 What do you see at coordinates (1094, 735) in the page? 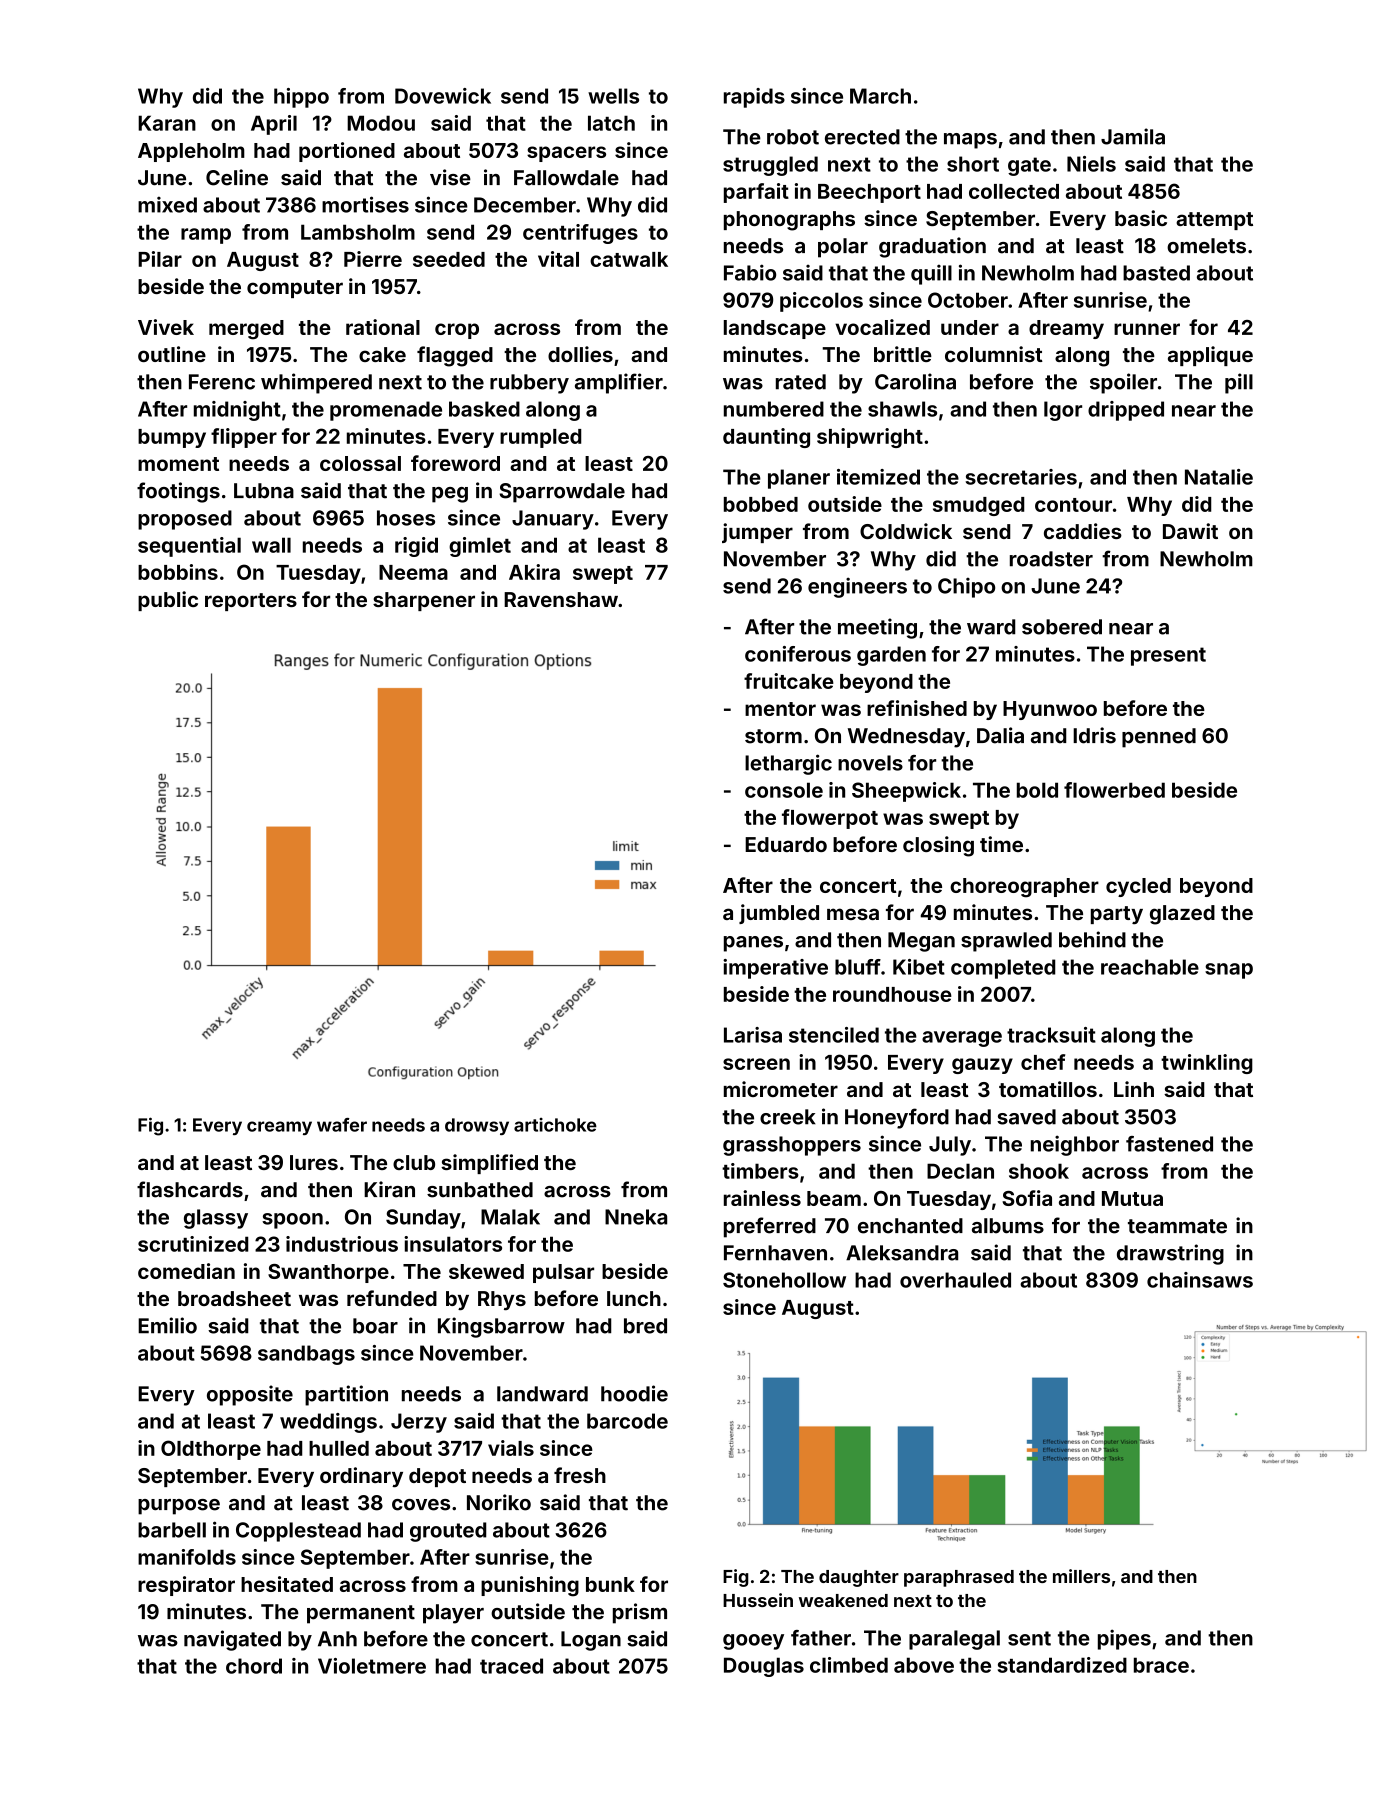
I see `Idris` at bounding box center [1094, 735].
